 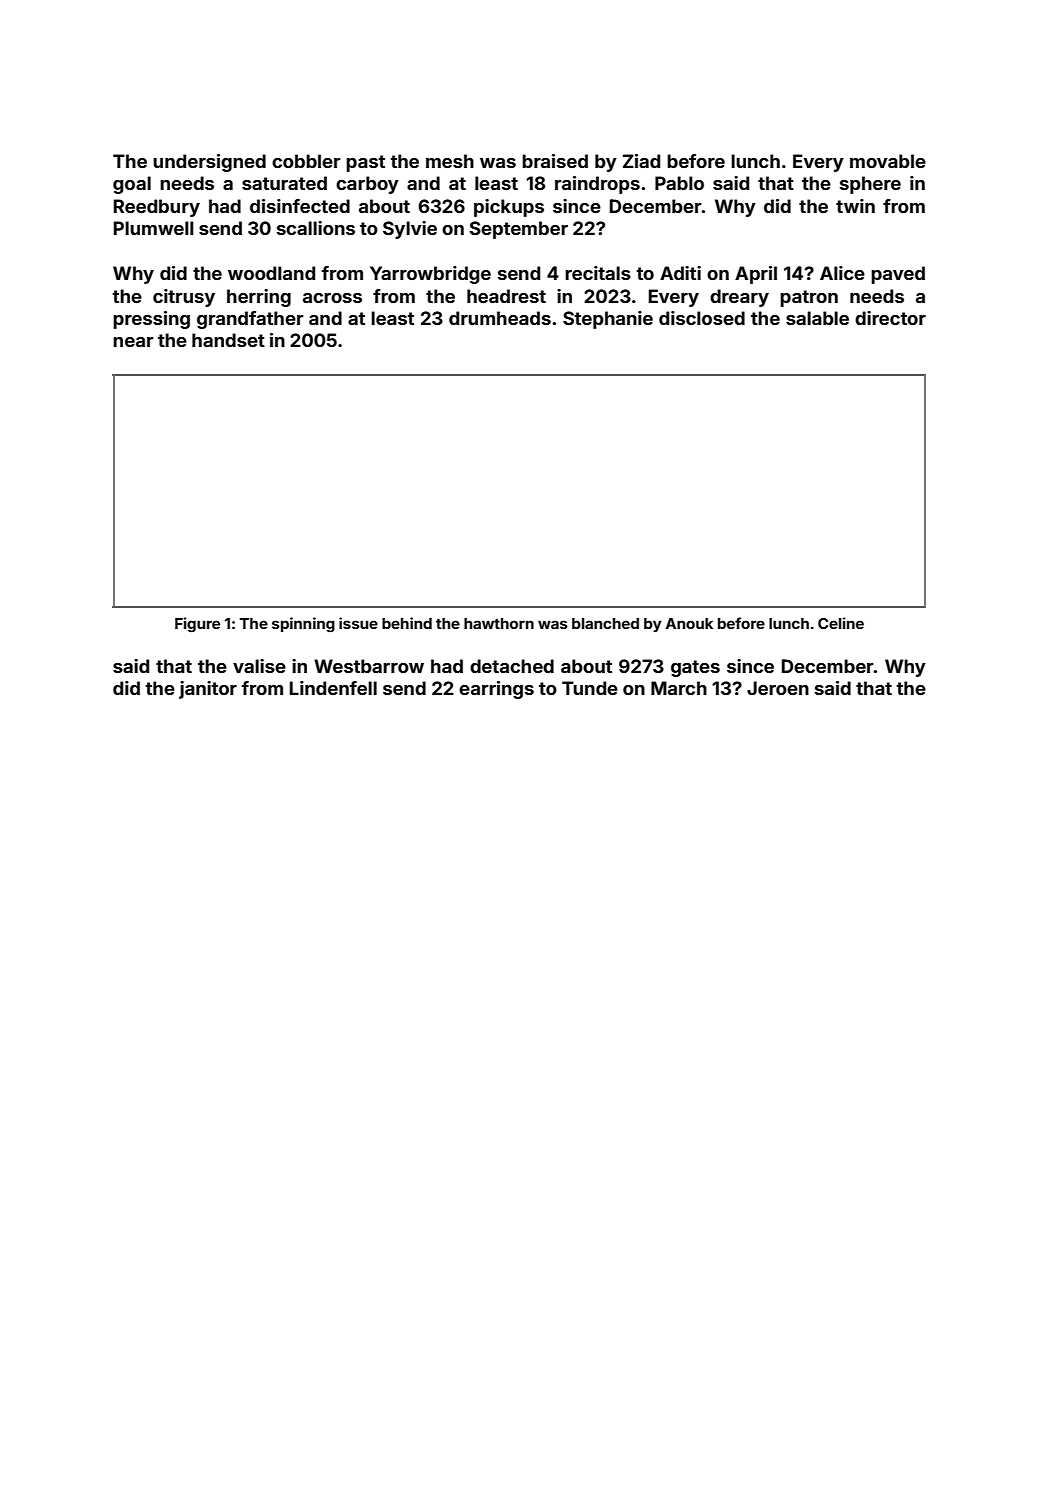 I want to click on twin, so click(x=855, y=206).
